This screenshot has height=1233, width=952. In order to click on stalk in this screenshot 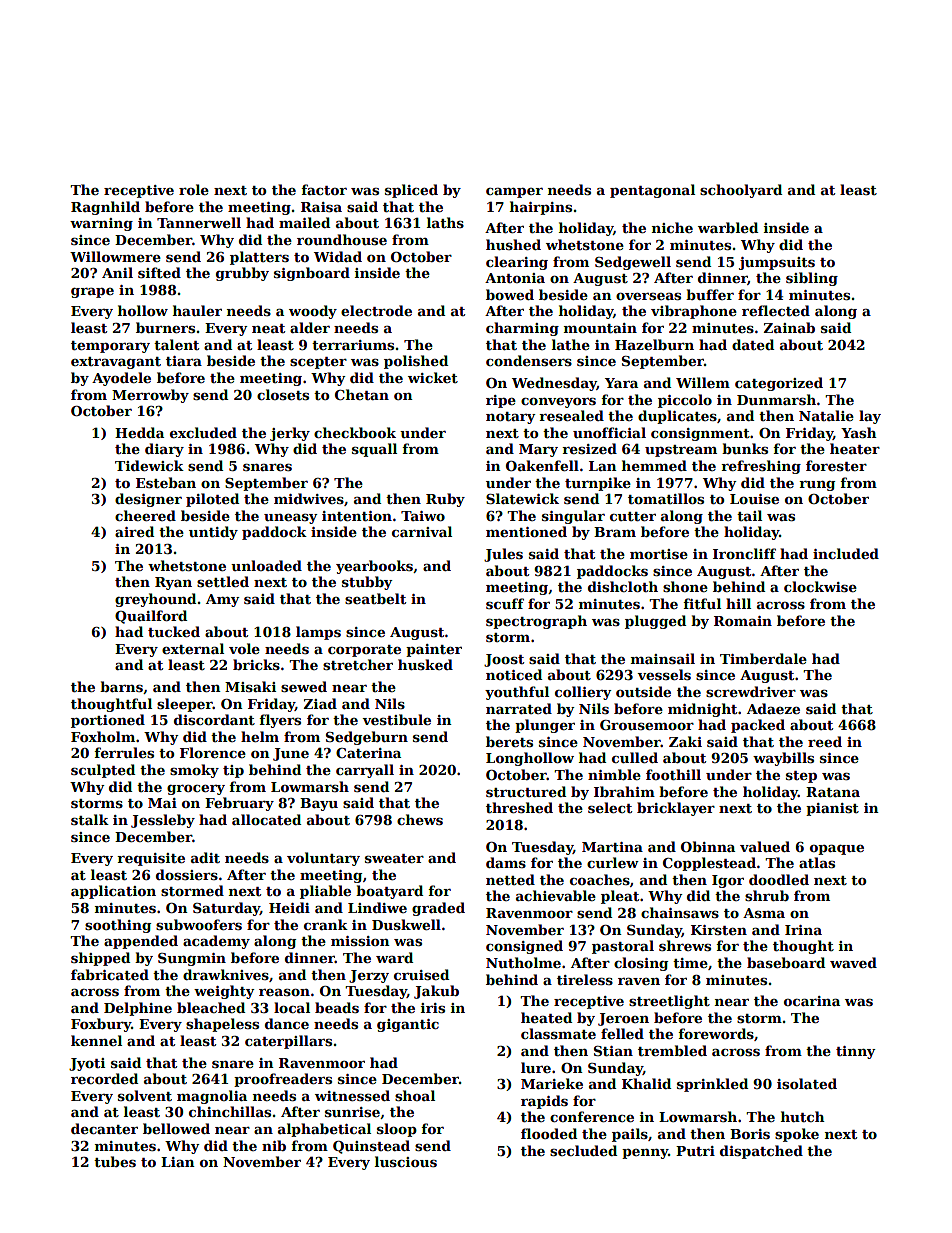, I will do `click(90, 819)`.
